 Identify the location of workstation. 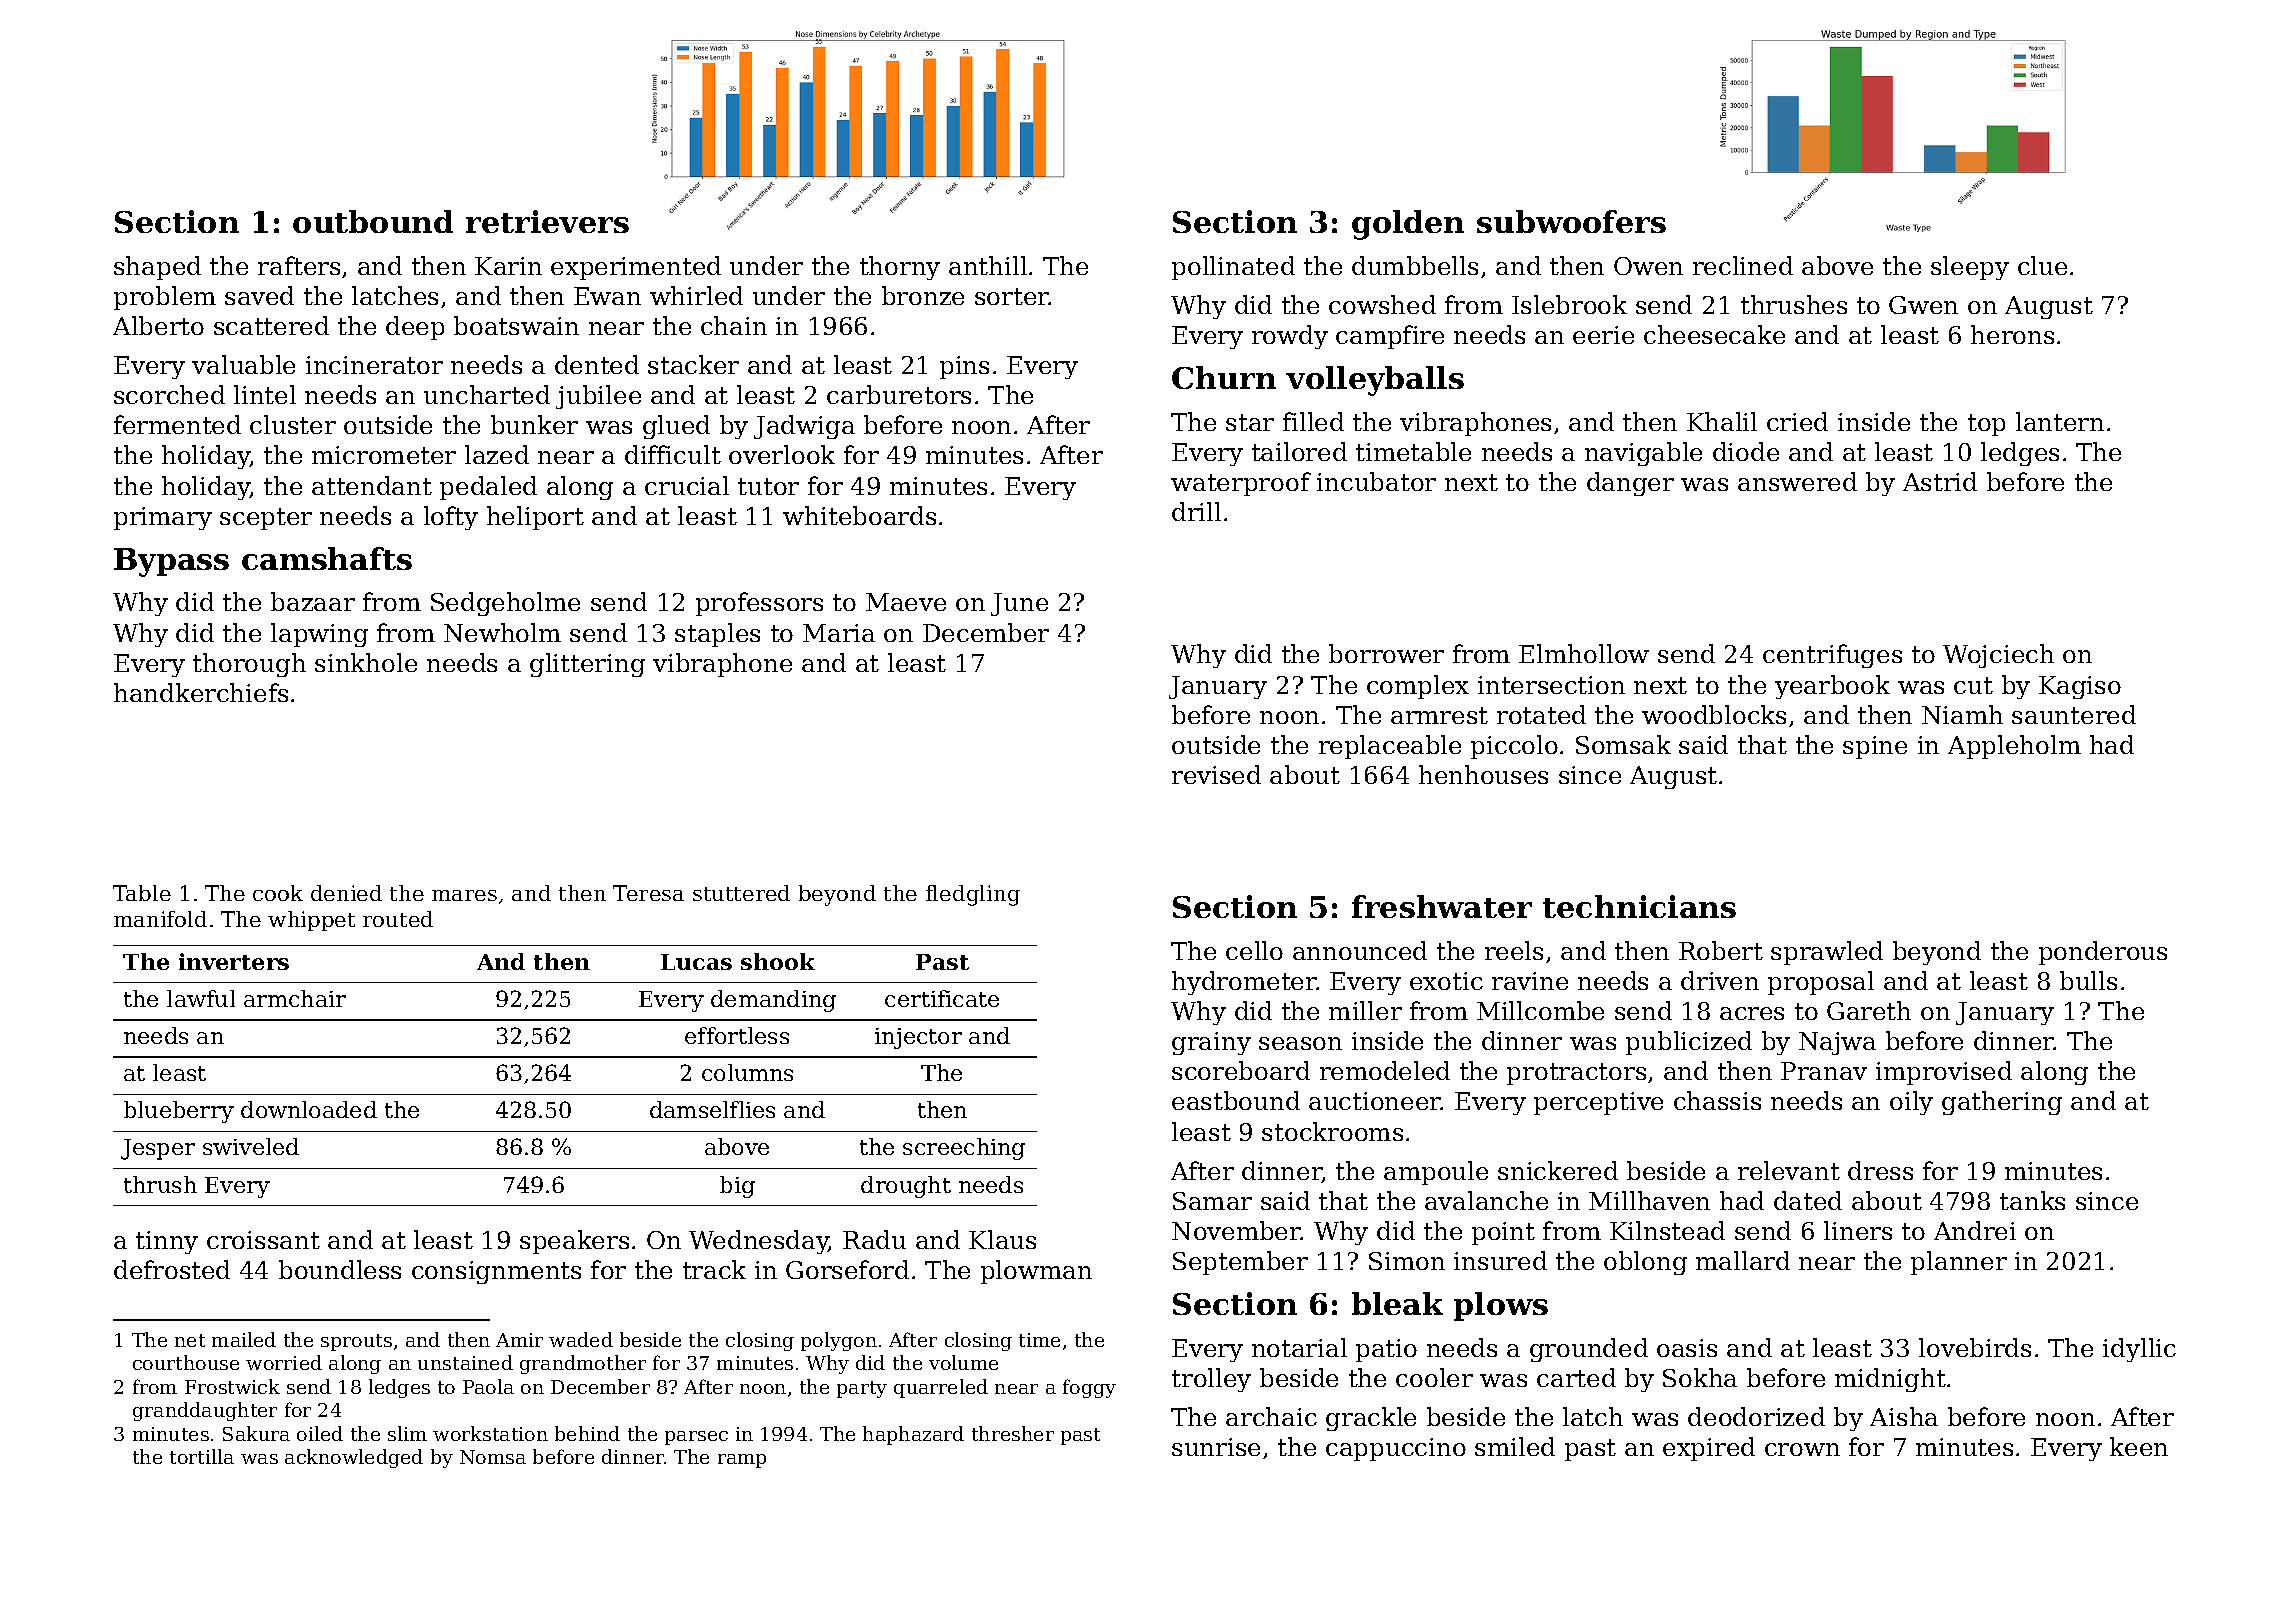
(490, 1433).
